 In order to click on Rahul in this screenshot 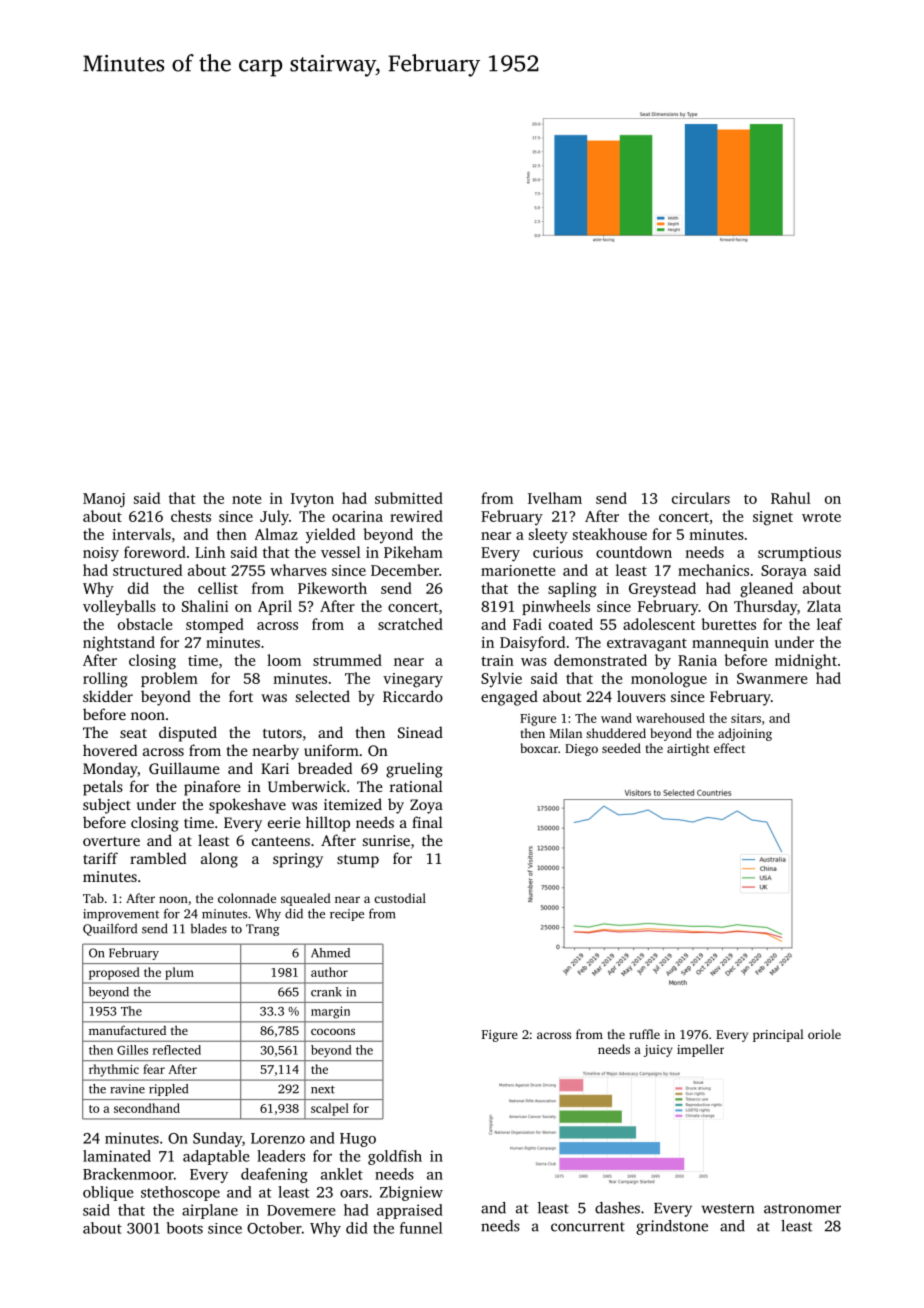, I will do `click(791, 498)`.
